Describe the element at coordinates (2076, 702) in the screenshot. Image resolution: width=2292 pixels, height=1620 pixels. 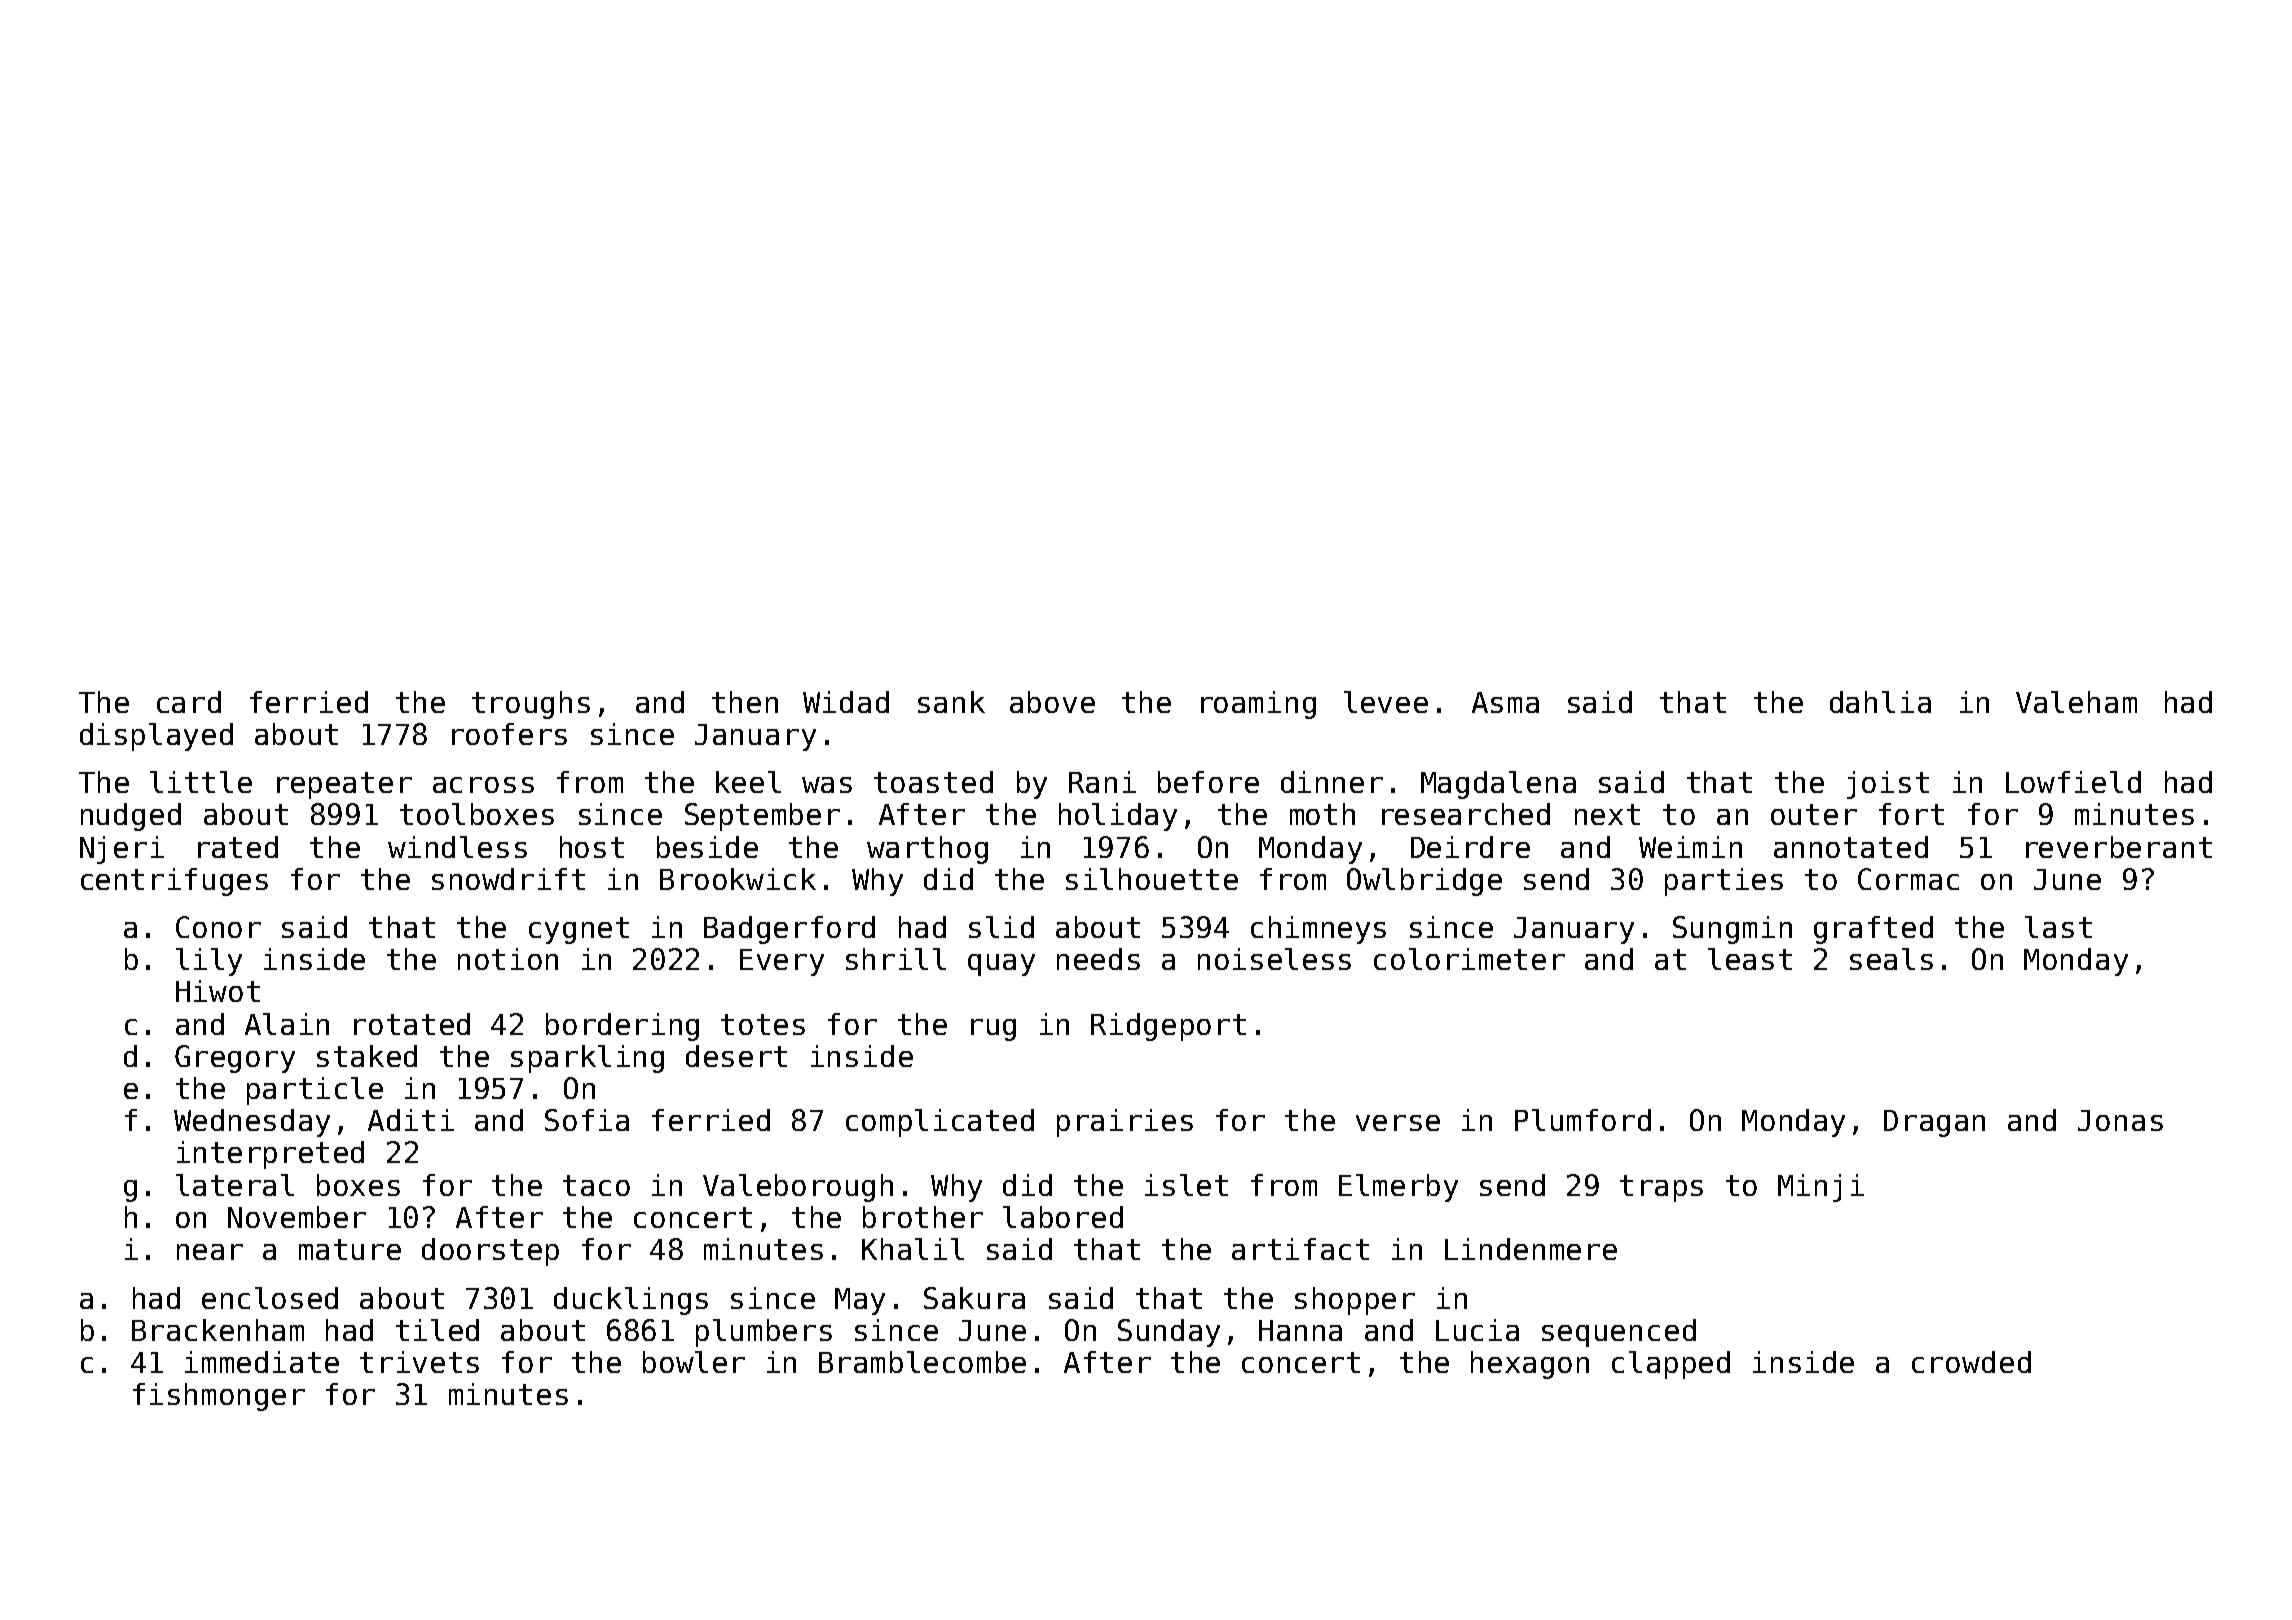
I see `Valeham` at that location.
